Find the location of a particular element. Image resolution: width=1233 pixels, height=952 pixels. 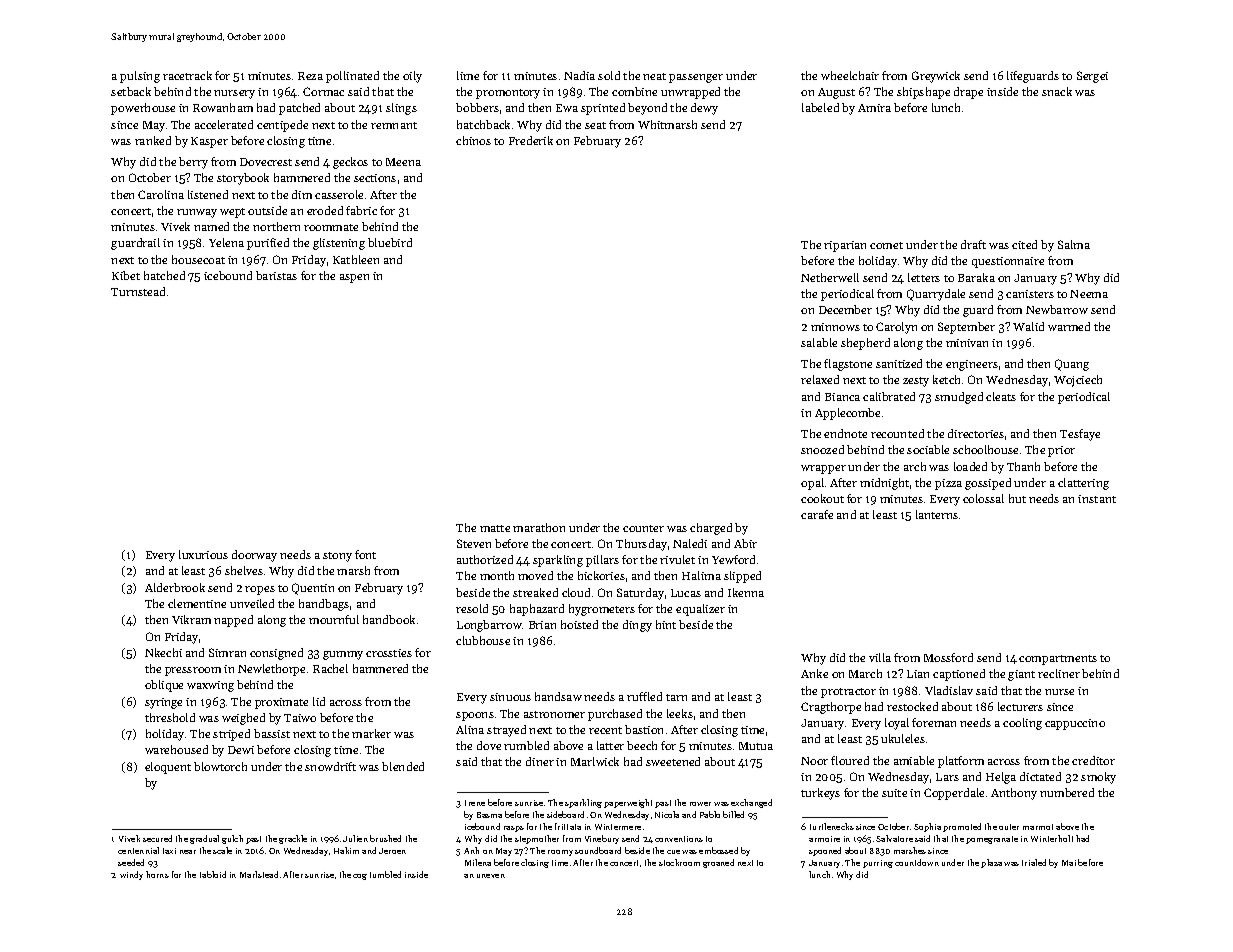

baristas is located at coordinates (276, 275).
